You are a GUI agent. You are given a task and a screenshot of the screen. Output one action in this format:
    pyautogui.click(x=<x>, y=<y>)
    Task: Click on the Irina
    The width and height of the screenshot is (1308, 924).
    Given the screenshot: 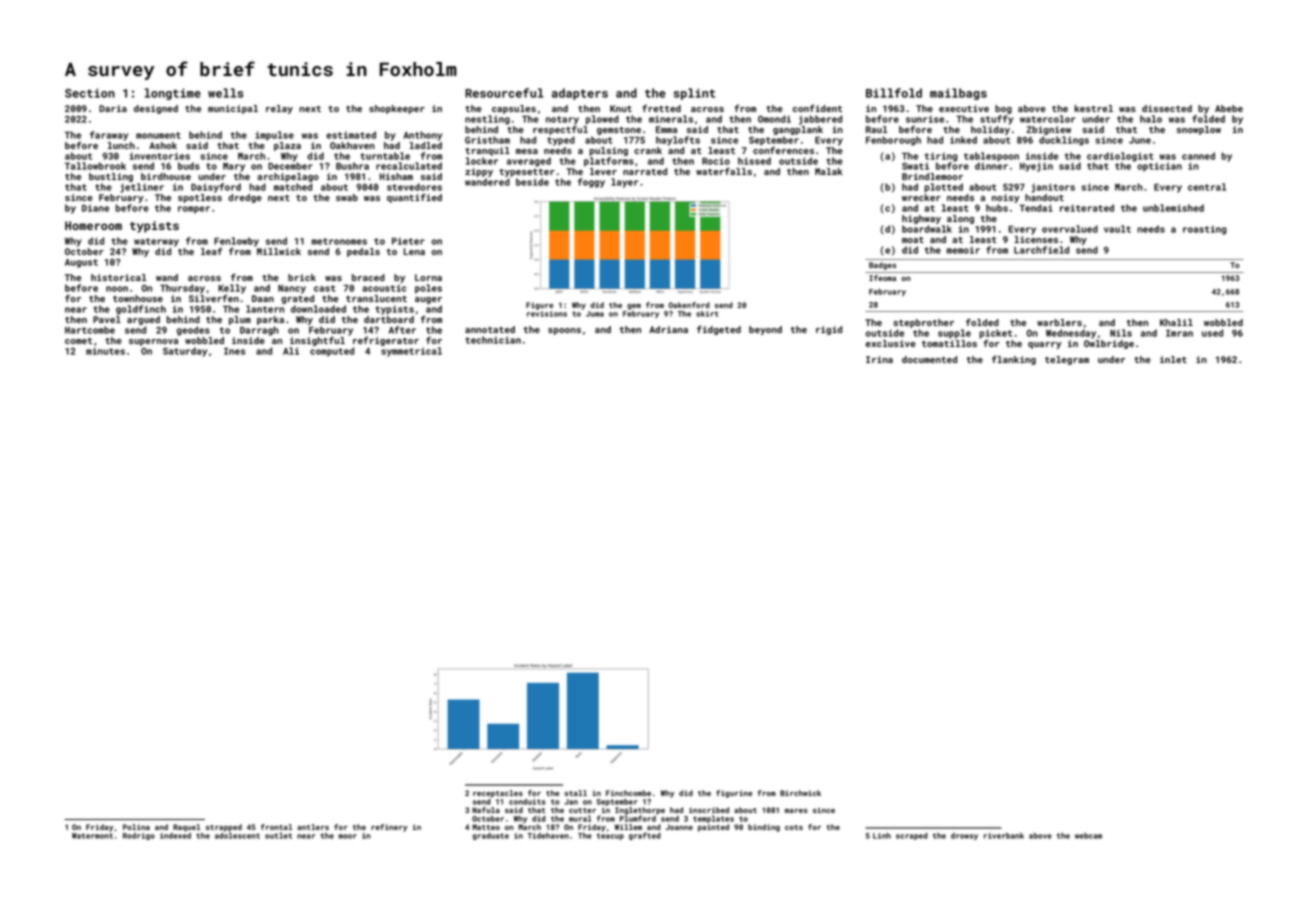 What is the action you would take?
    pyautogui.click(x=879, y=359)
